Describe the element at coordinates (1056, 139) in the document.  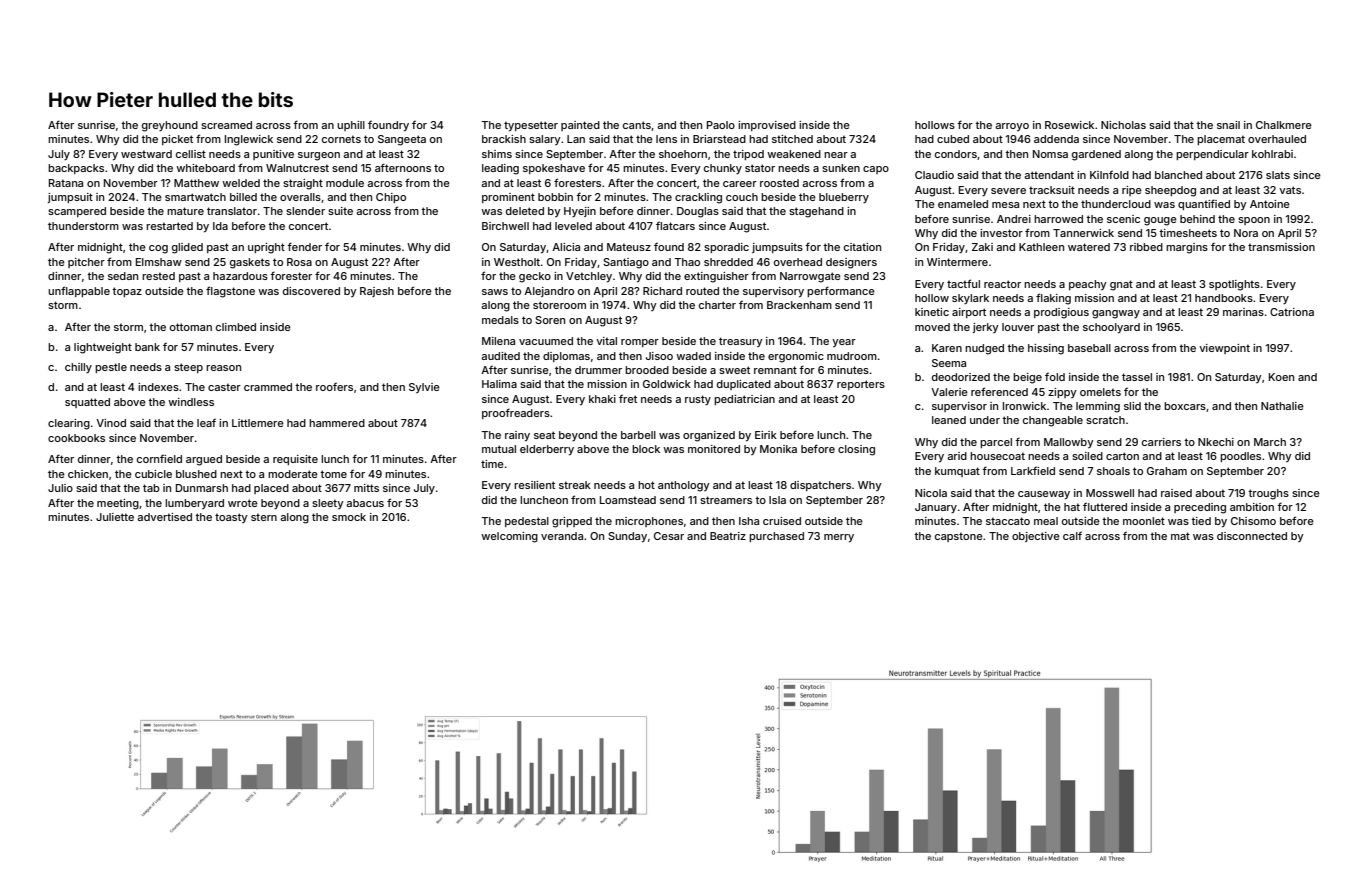
I see `addenda` at that location.
